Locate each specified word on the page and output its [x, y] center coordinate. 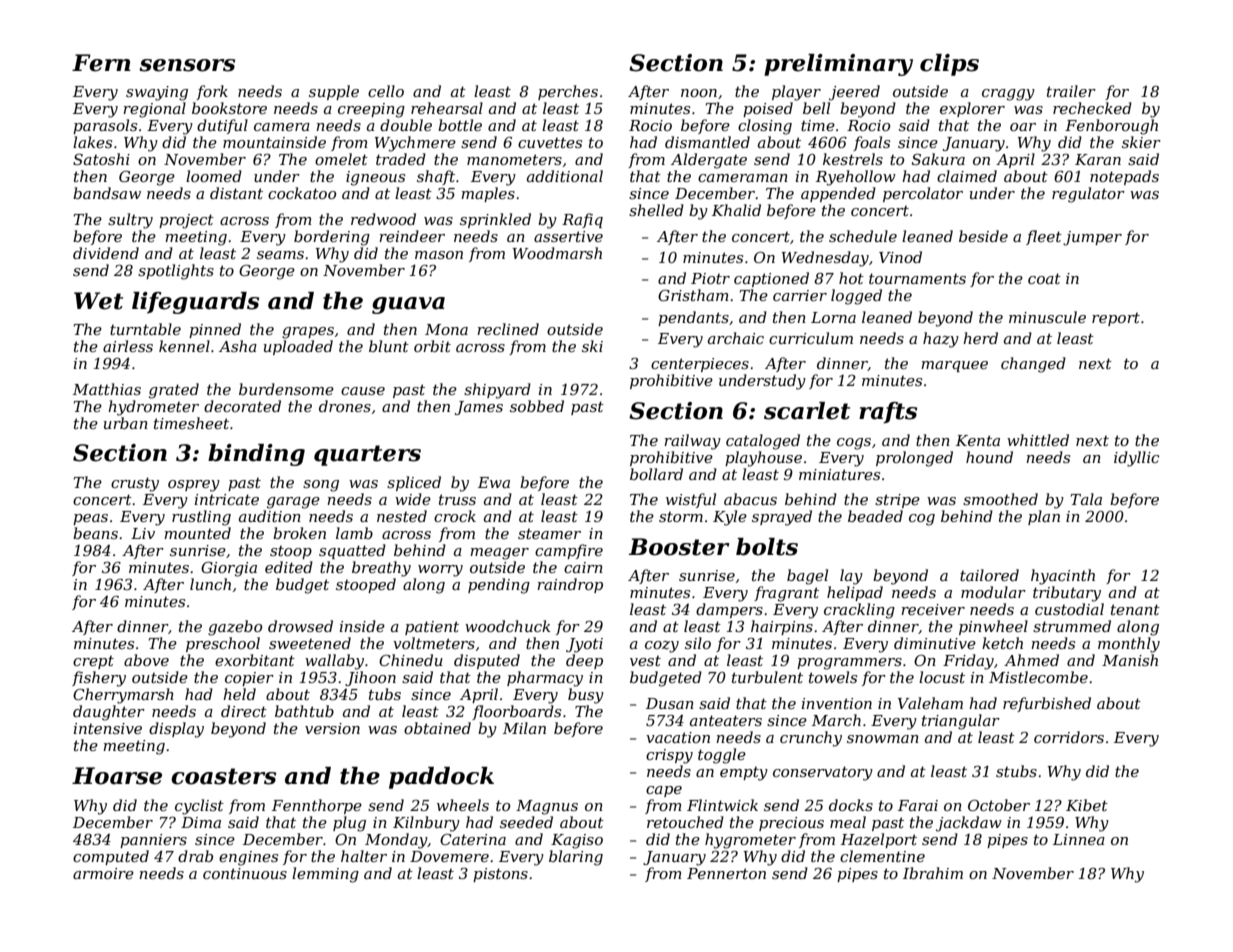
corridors [1069, 737]
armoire [103, 873]
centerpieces [700, 365]
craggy [1008, 95]
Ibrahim [933, 873]
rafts [888, 413]
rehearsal [447, 108]
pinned [215, 330]
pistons [500, 875]
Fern [101, 63]
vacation [678, 737]
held [239, 694]
